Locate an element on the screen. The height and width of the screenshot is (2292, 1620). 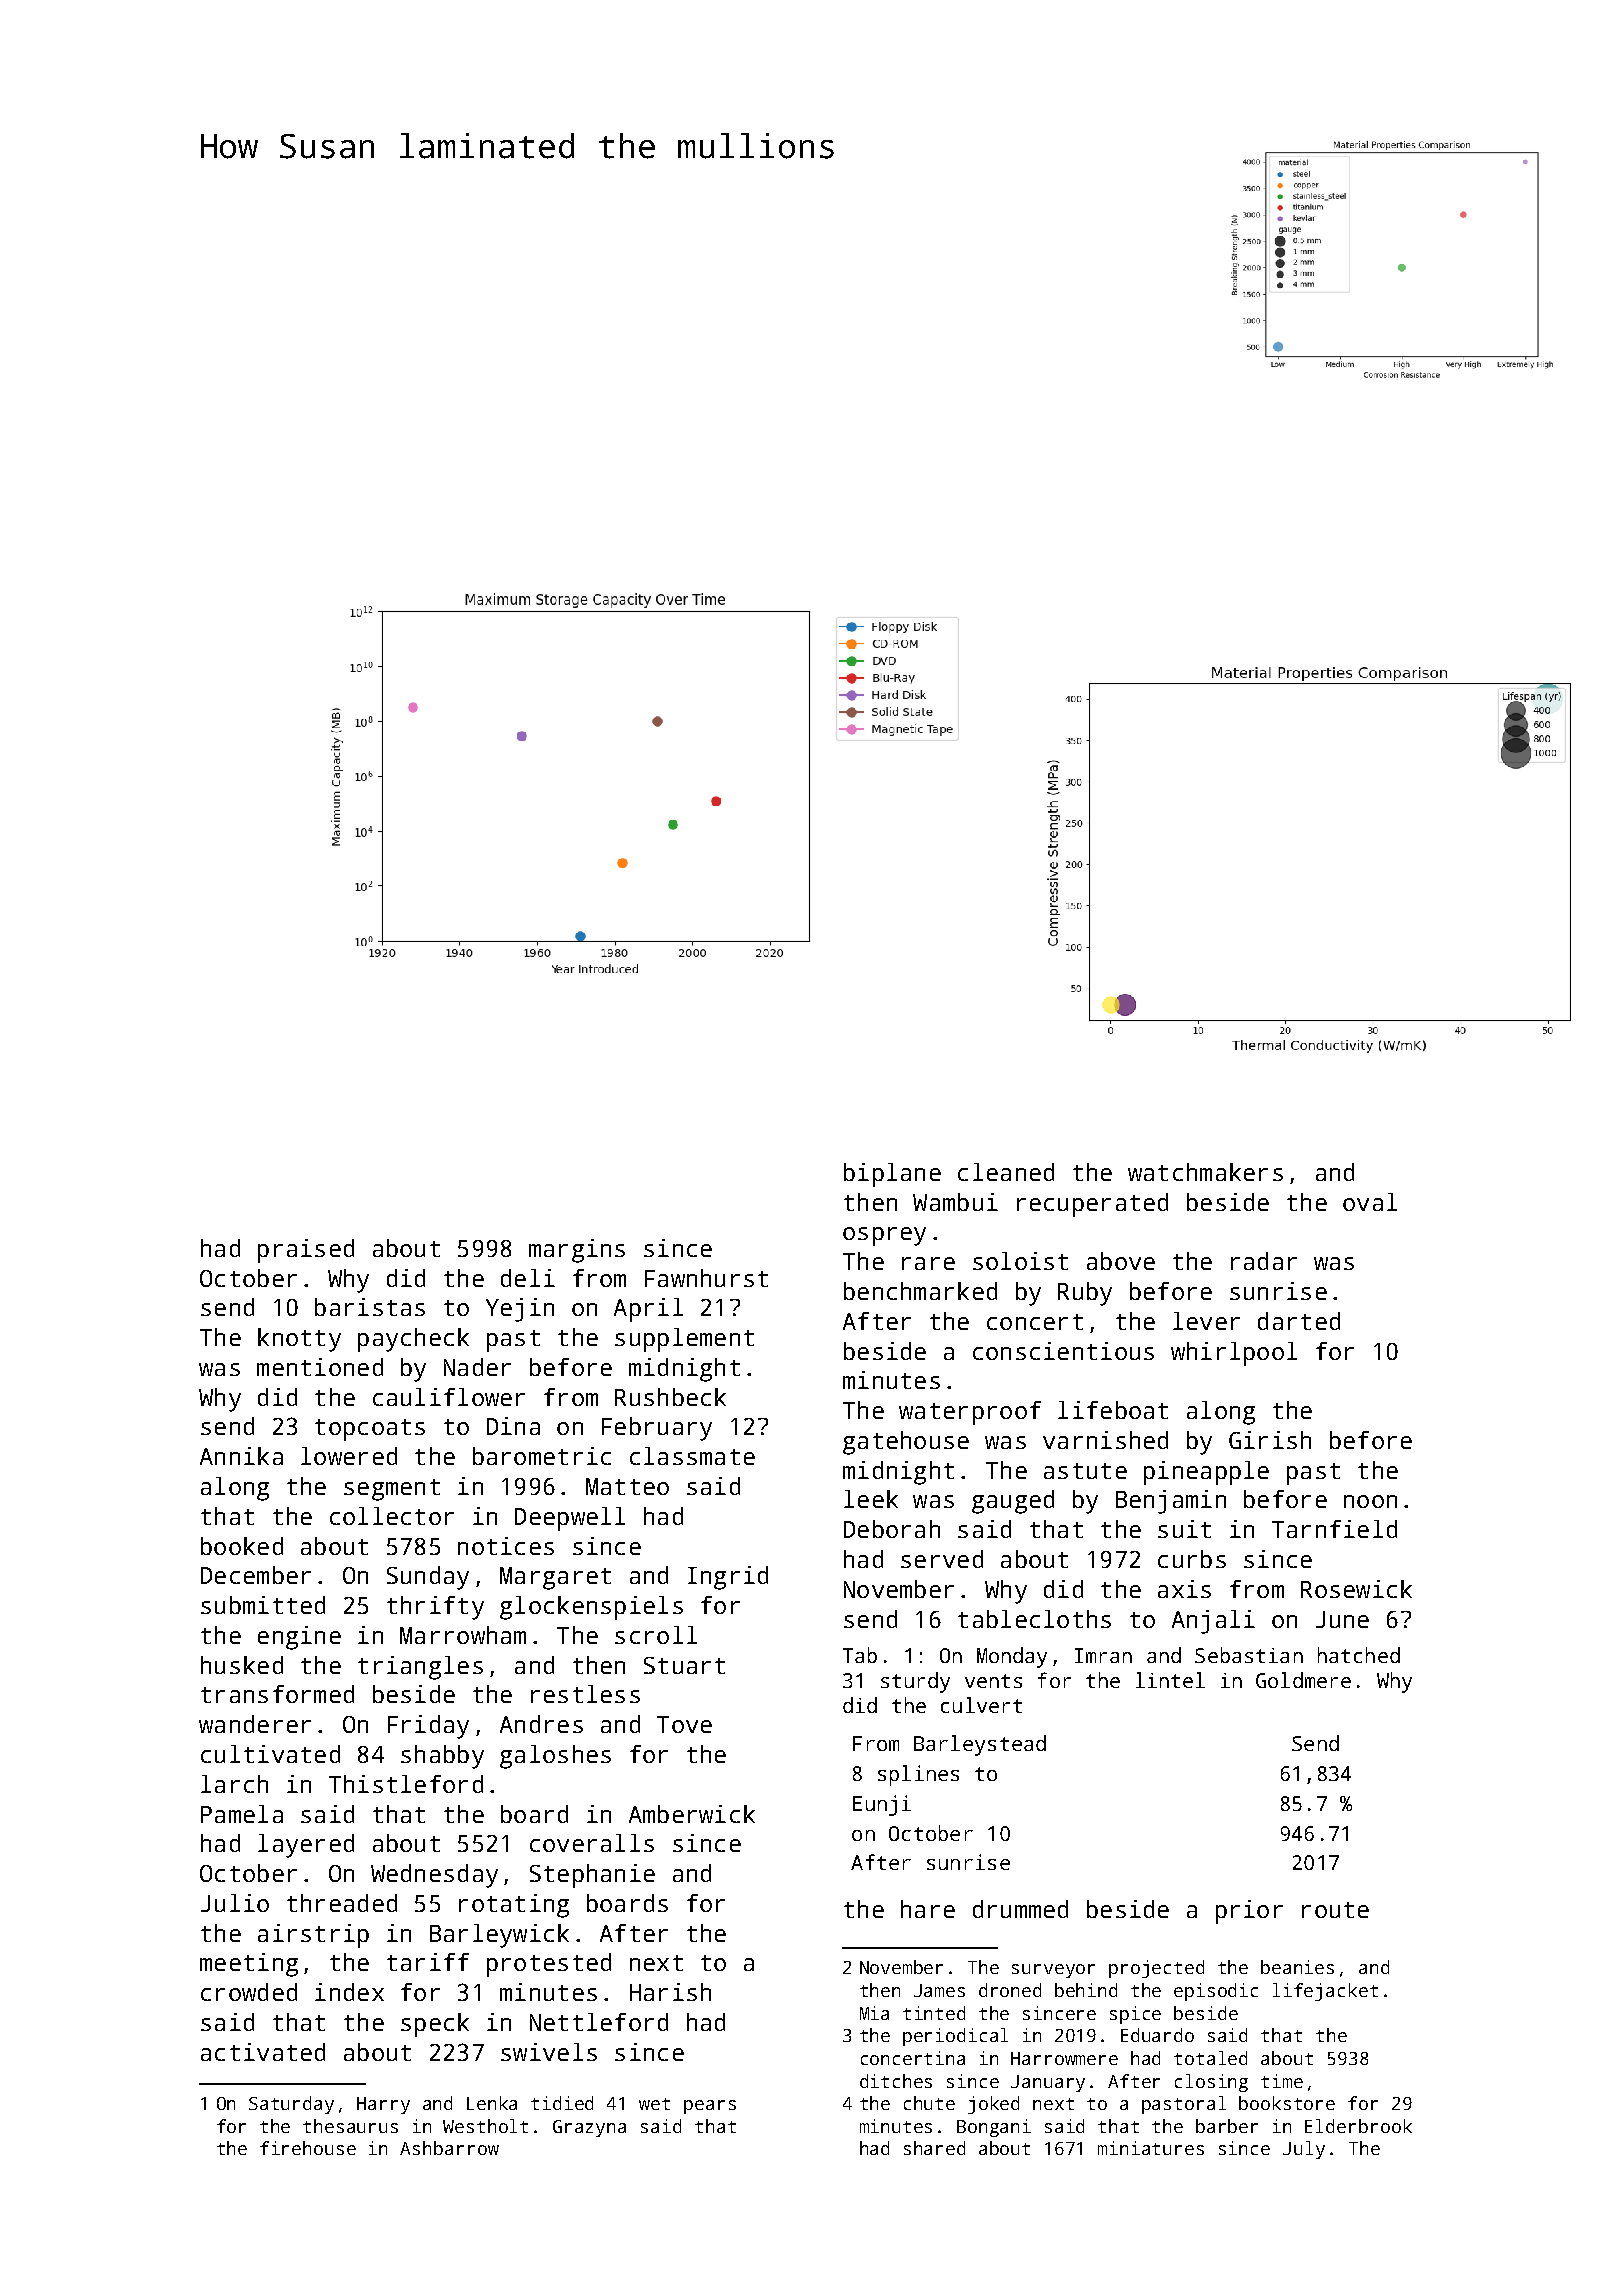
biplane is located at coordinates (892, 1175).
